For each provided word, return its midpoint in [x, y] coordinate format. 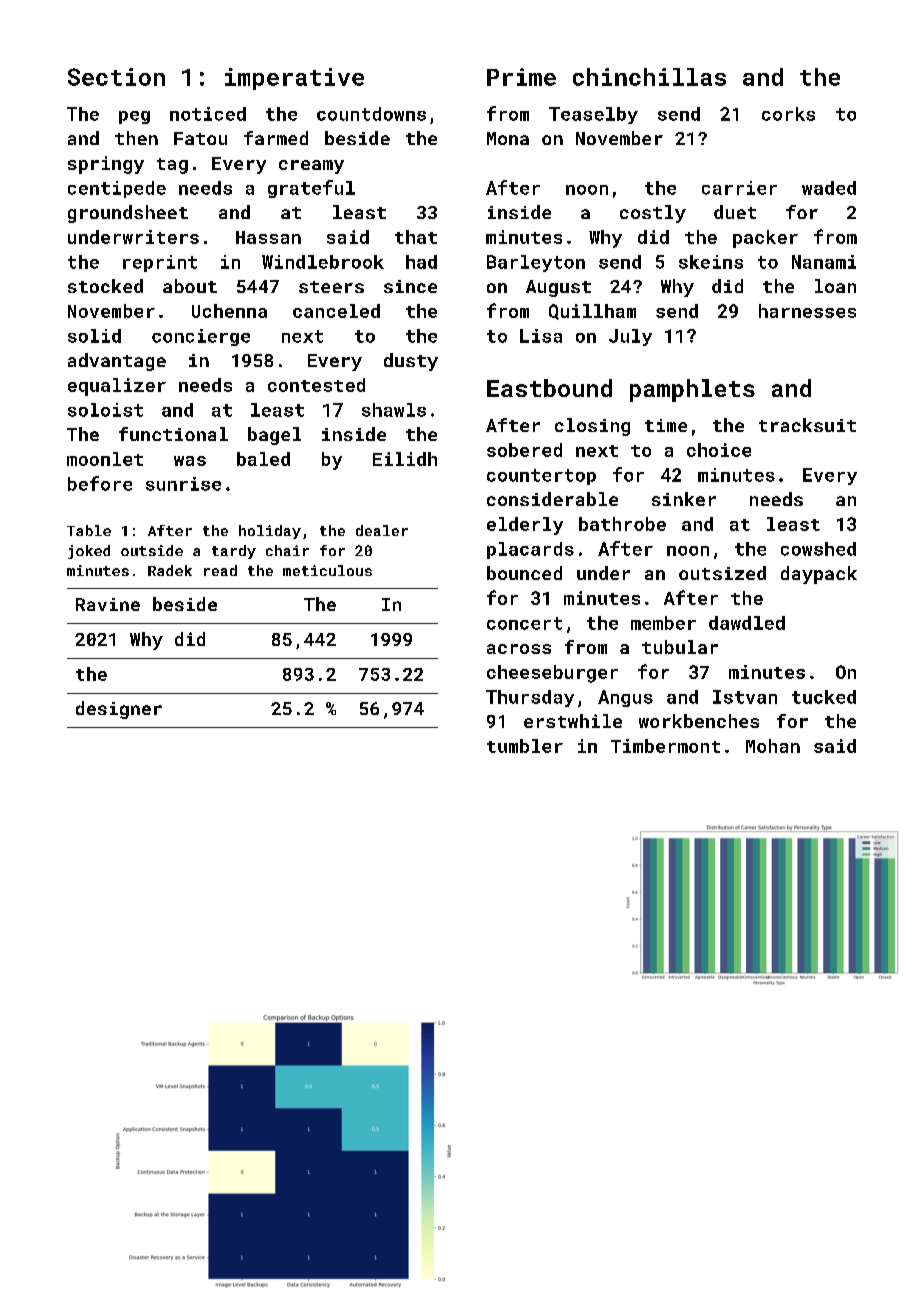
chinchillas [649, 77]
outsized [722, 573]
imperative [294, 79]
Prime [521, 77]
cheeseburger [552, 674]
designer [119, 710]
